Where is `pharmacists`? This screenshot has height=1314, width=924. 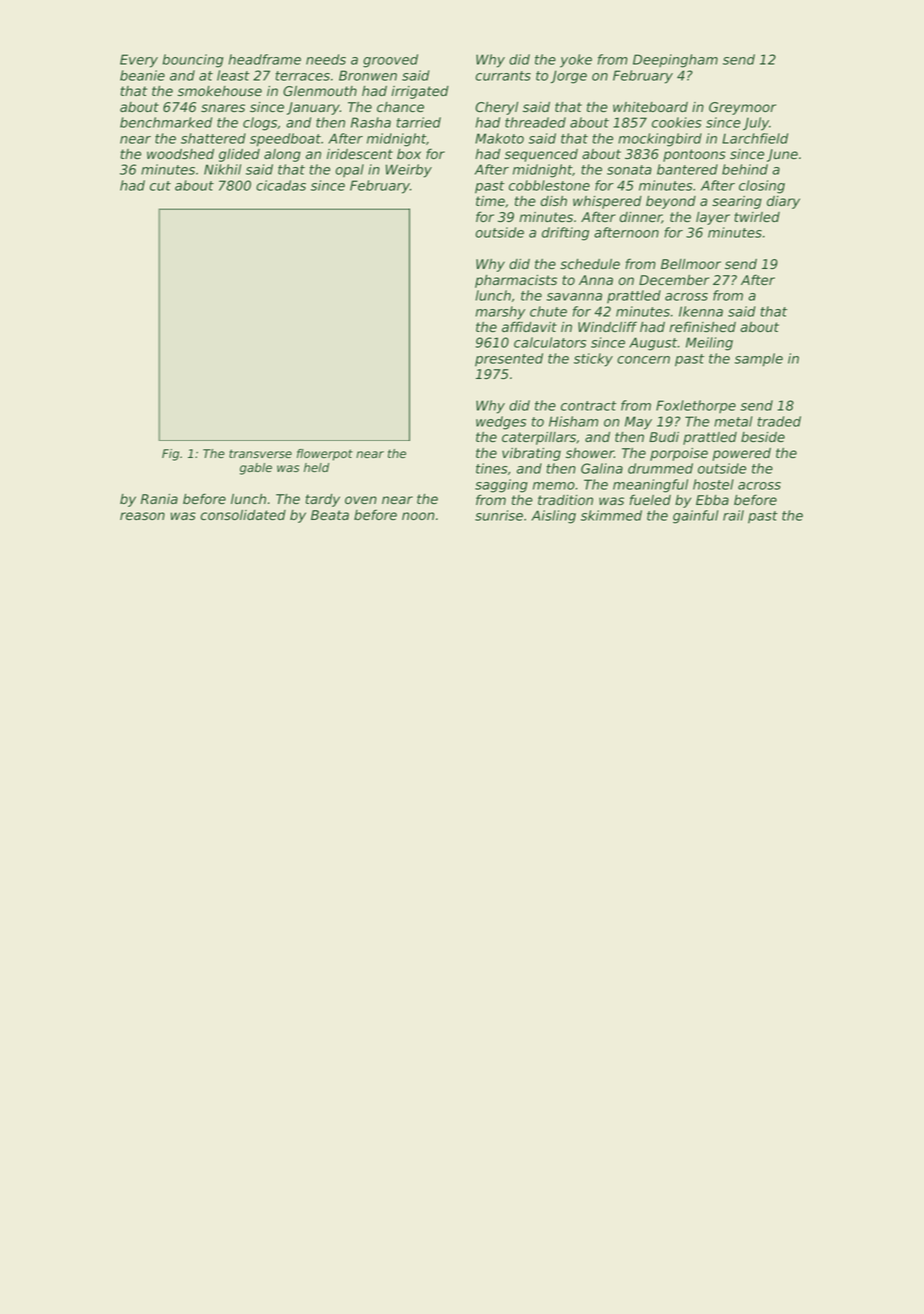
pharmacists is located at coordinates (516, 281).
